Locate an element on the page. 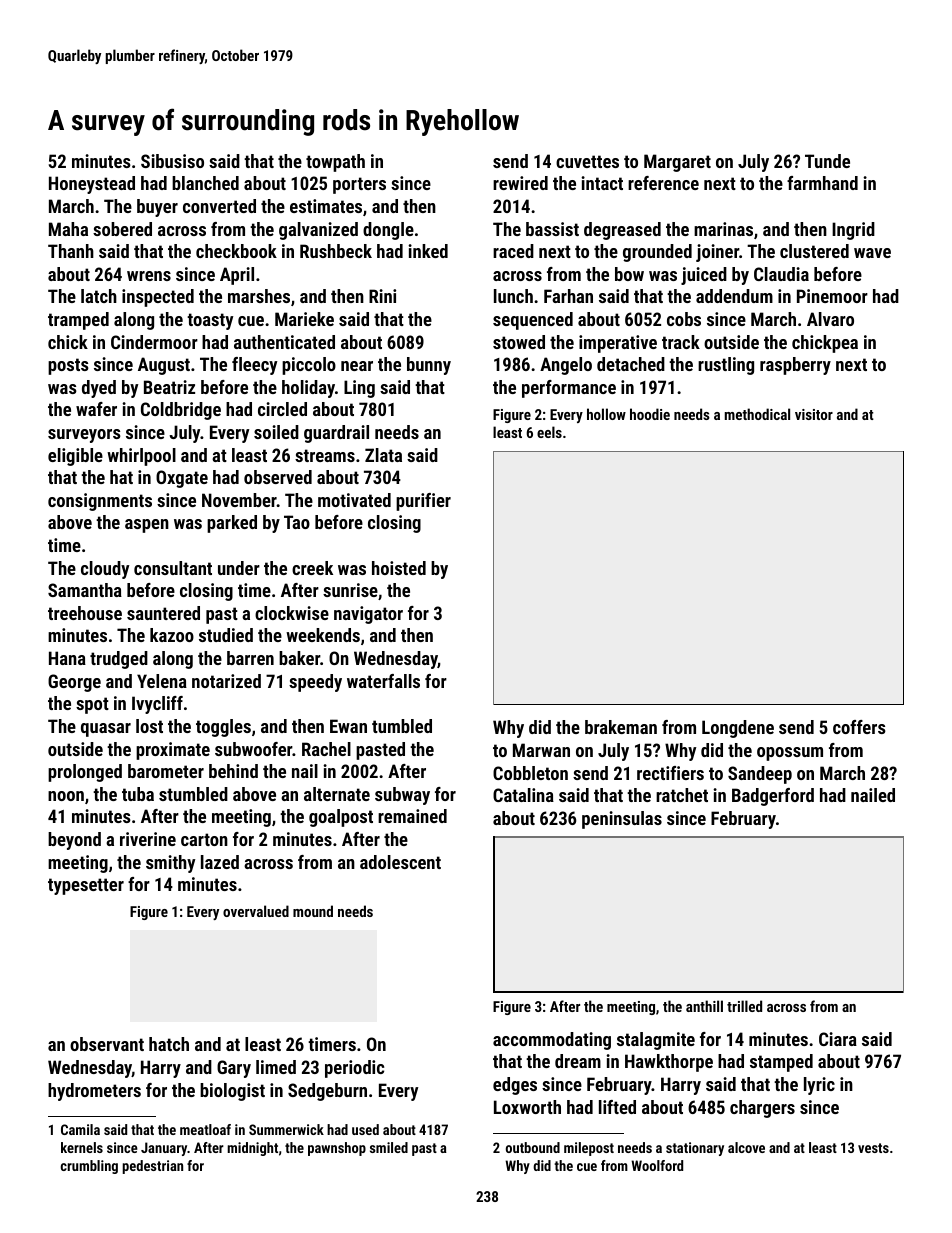 This image has width=952, height=1233. Sibusiso is located at coordinates (172, 161).
